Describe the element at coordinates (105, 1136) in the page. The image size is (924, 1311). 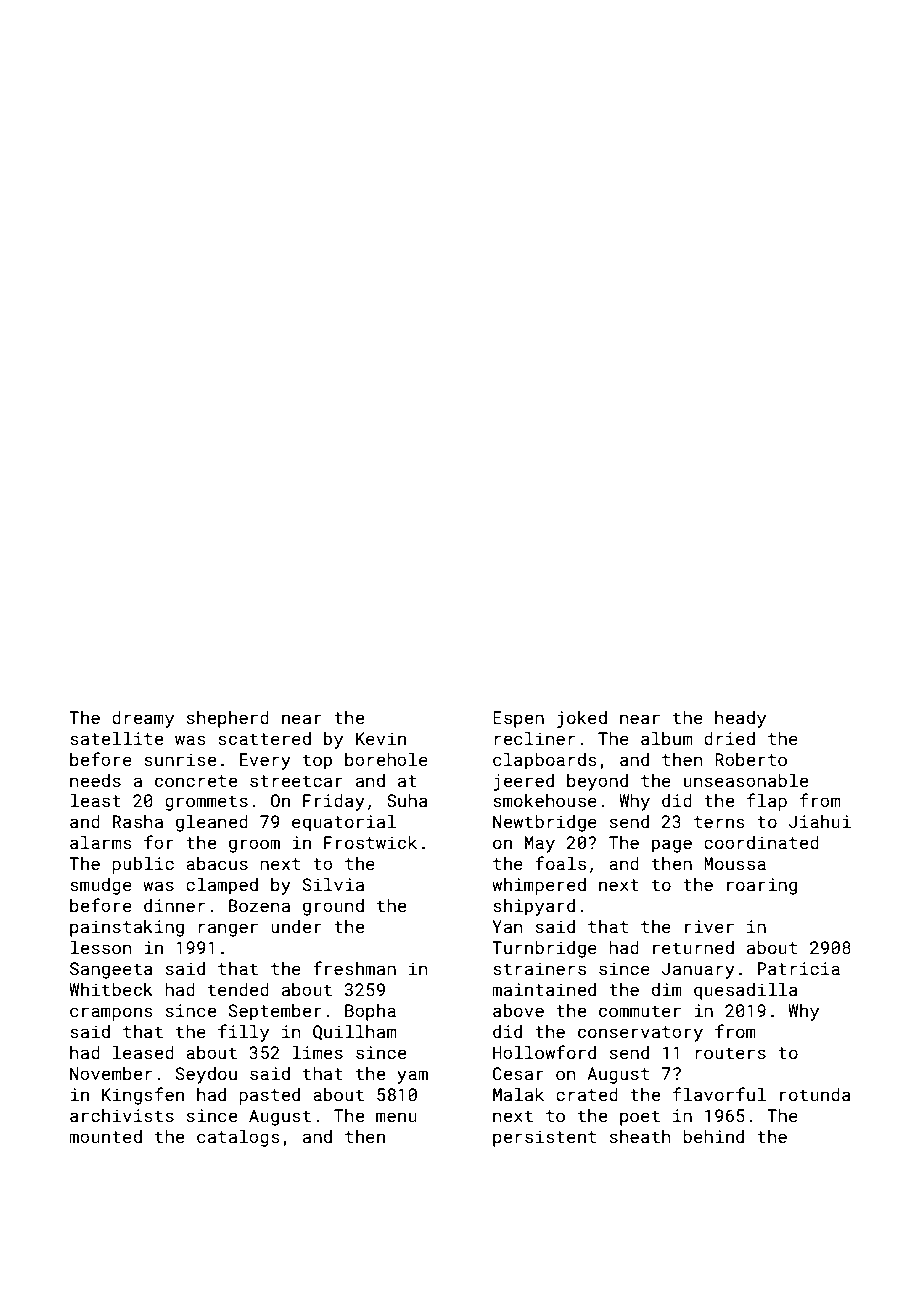
I see `mounted` at that location.
